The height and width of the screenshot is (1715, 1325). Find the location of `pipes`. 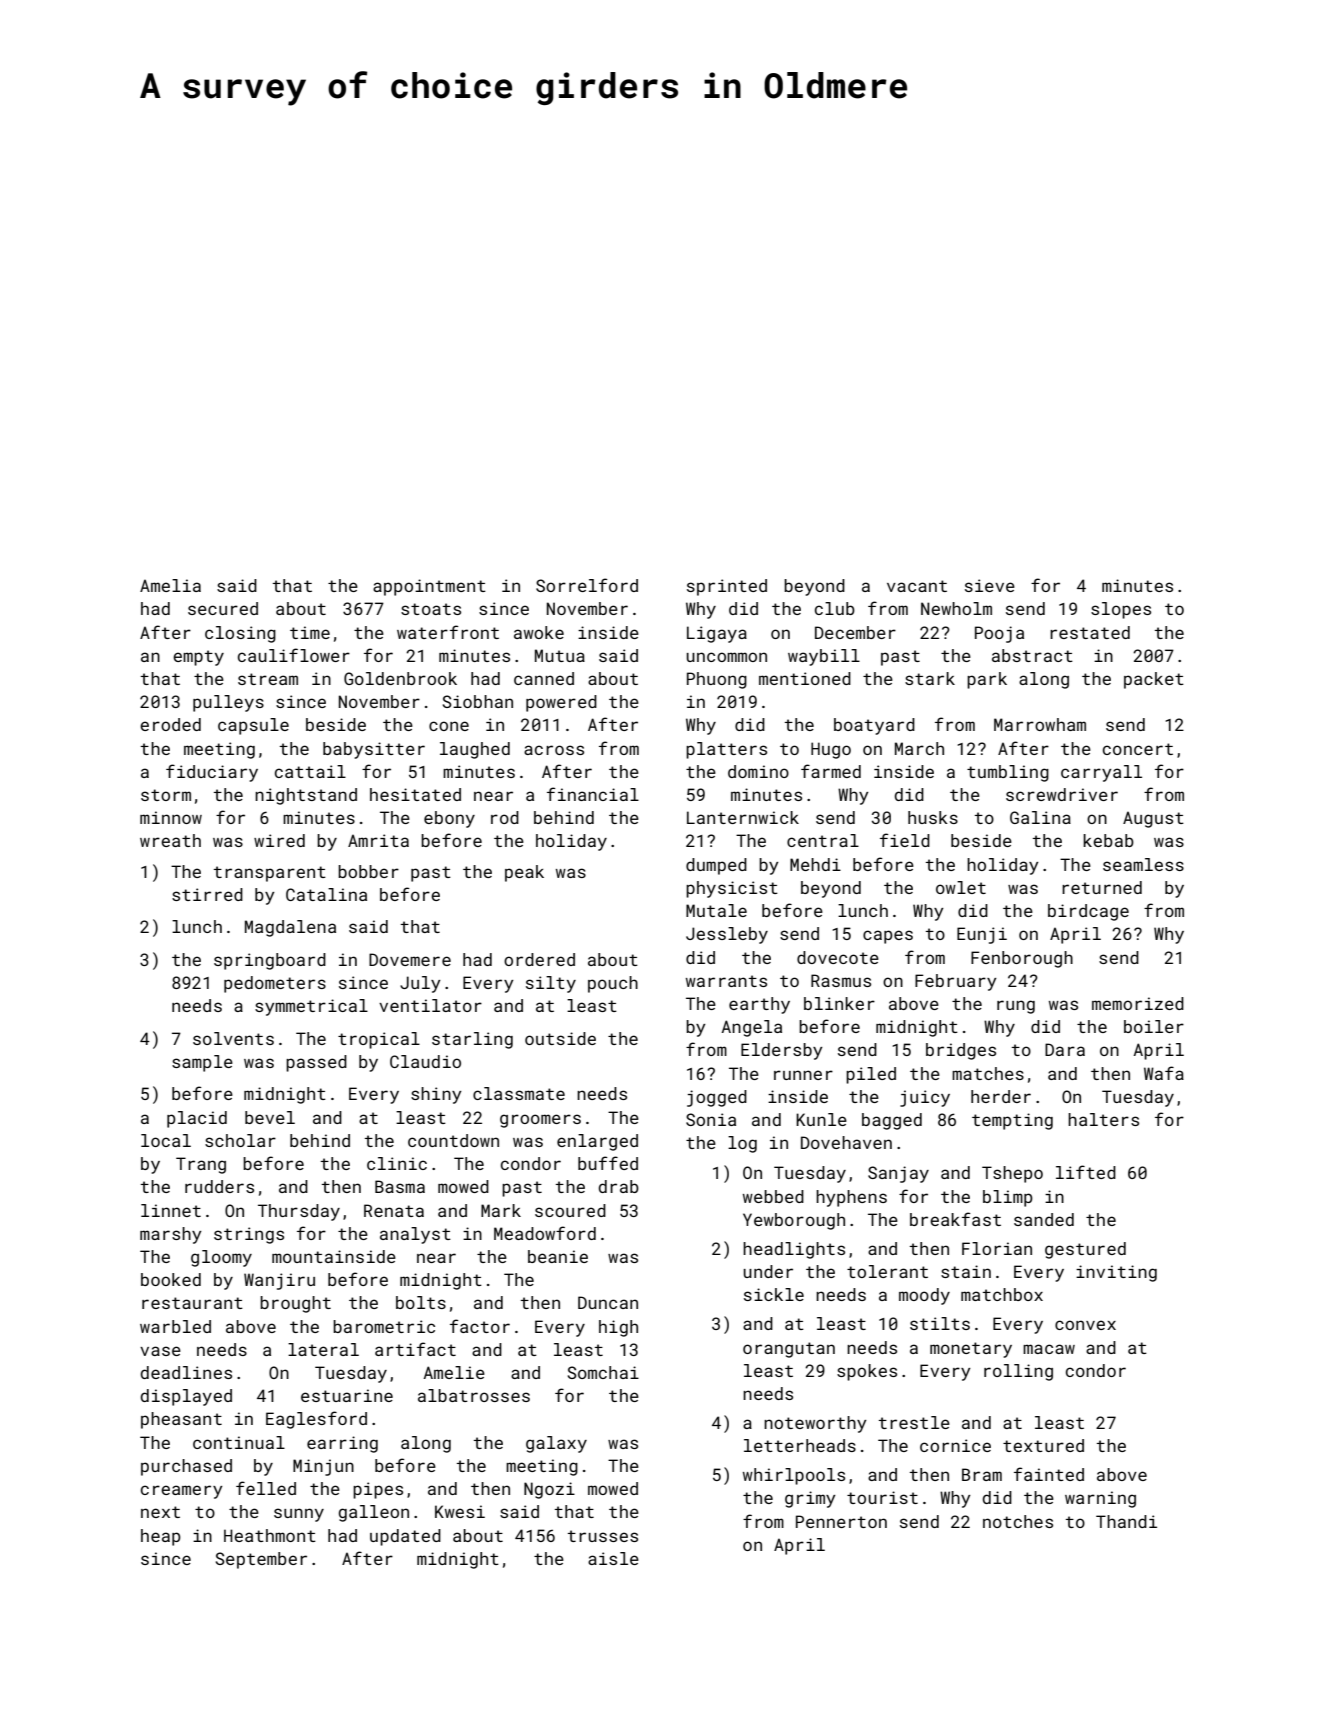

pipes is located at coordinates (378, 1490).
